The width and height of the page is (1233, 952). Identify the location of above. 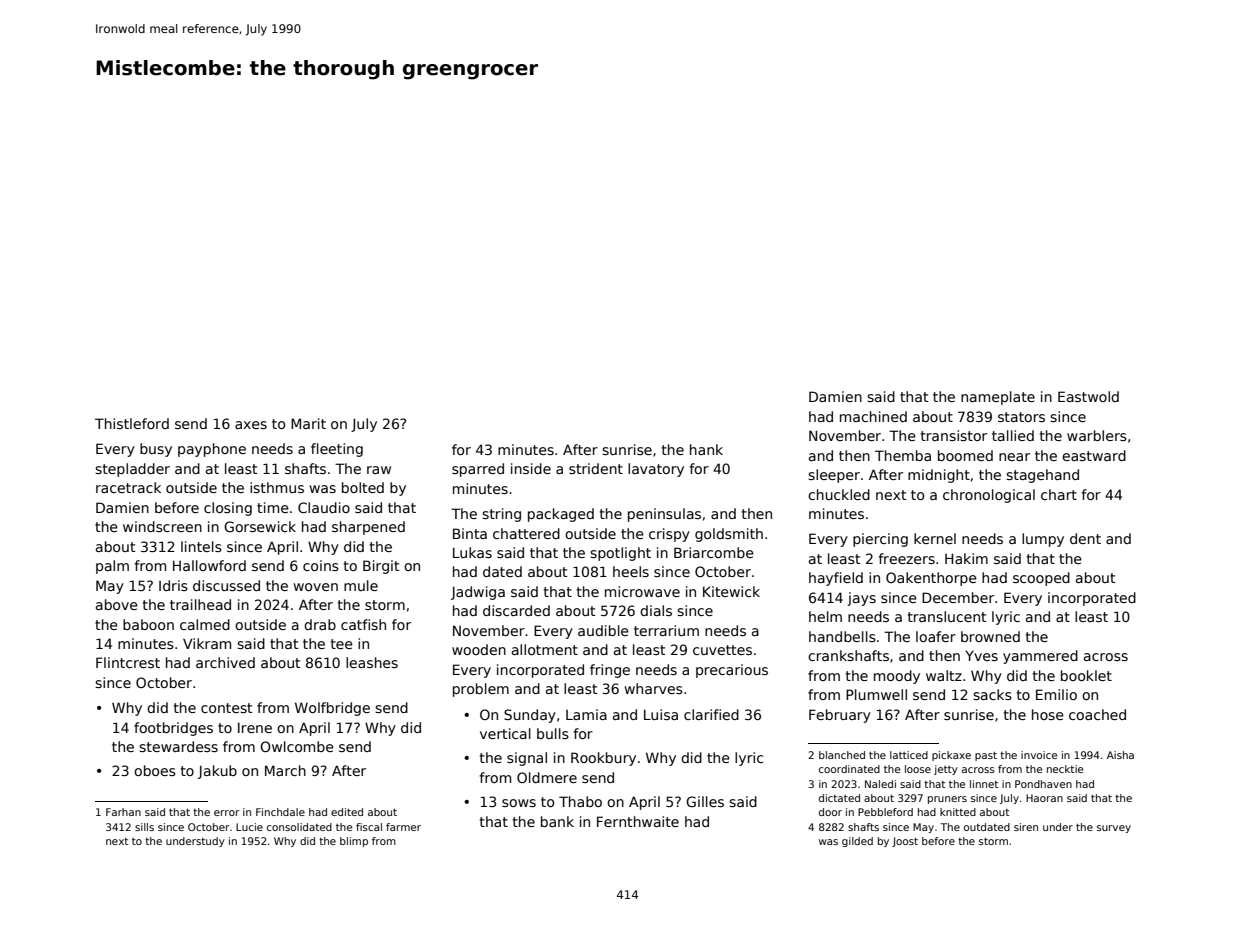
(117, 604).
